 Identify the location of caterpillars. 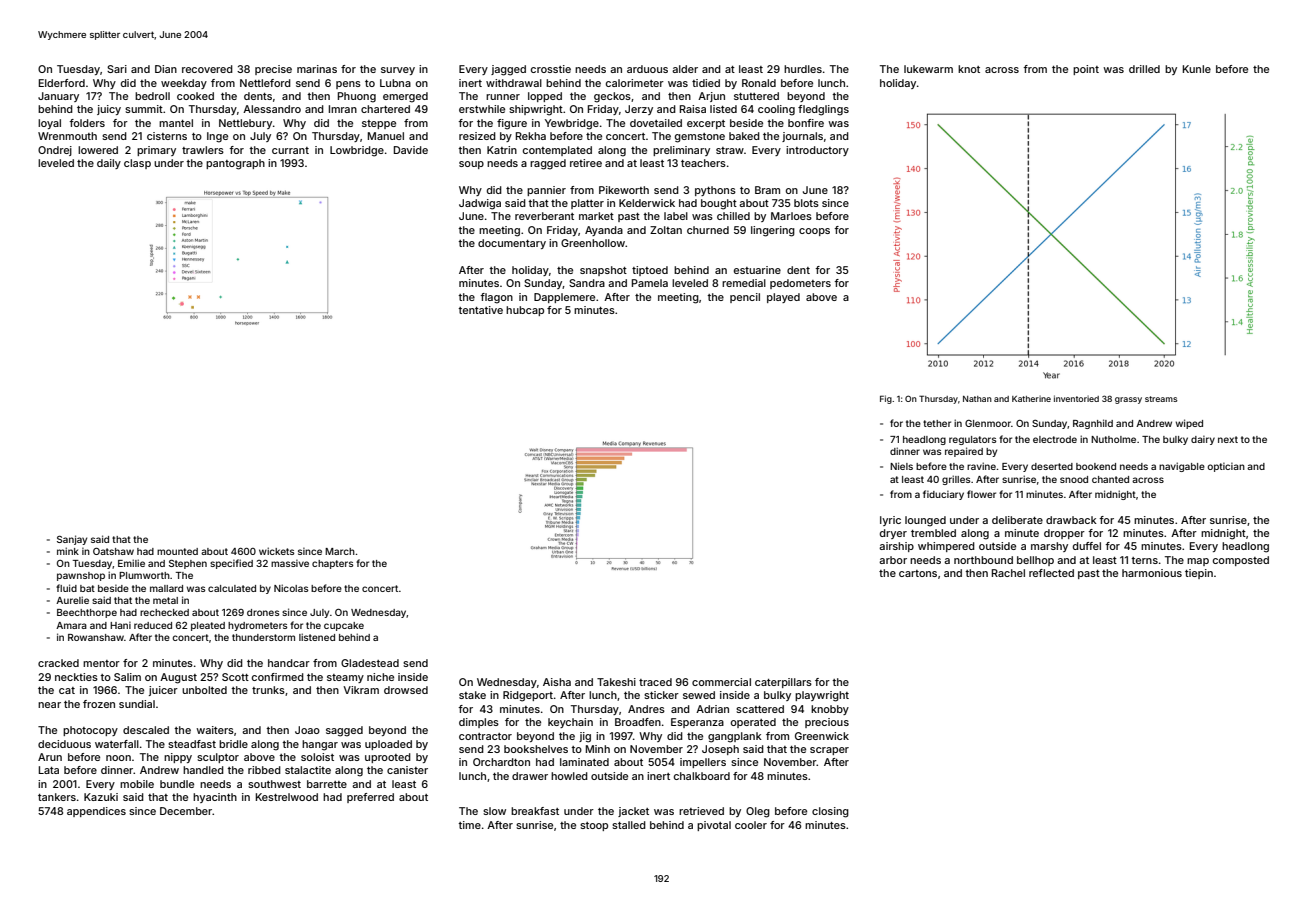
(783, 683).
